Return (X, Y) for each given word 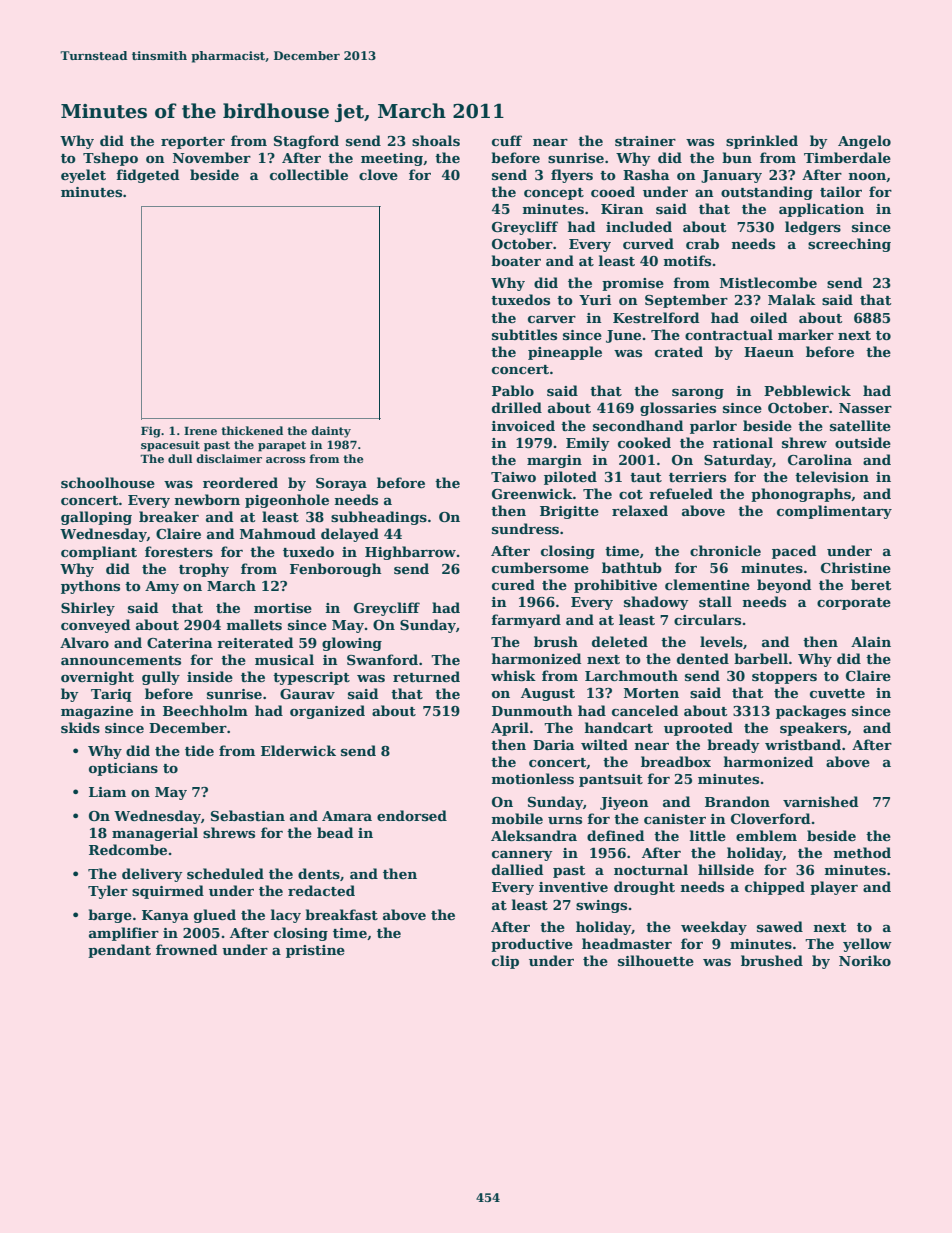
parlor (713, 427)
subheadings (379, 518)
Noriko (865, 960)
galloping (96, 518)
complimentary (834, 512)
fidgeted (148, 176)
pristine (315, 951)
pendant (119, 951)
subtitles (524, 334)
